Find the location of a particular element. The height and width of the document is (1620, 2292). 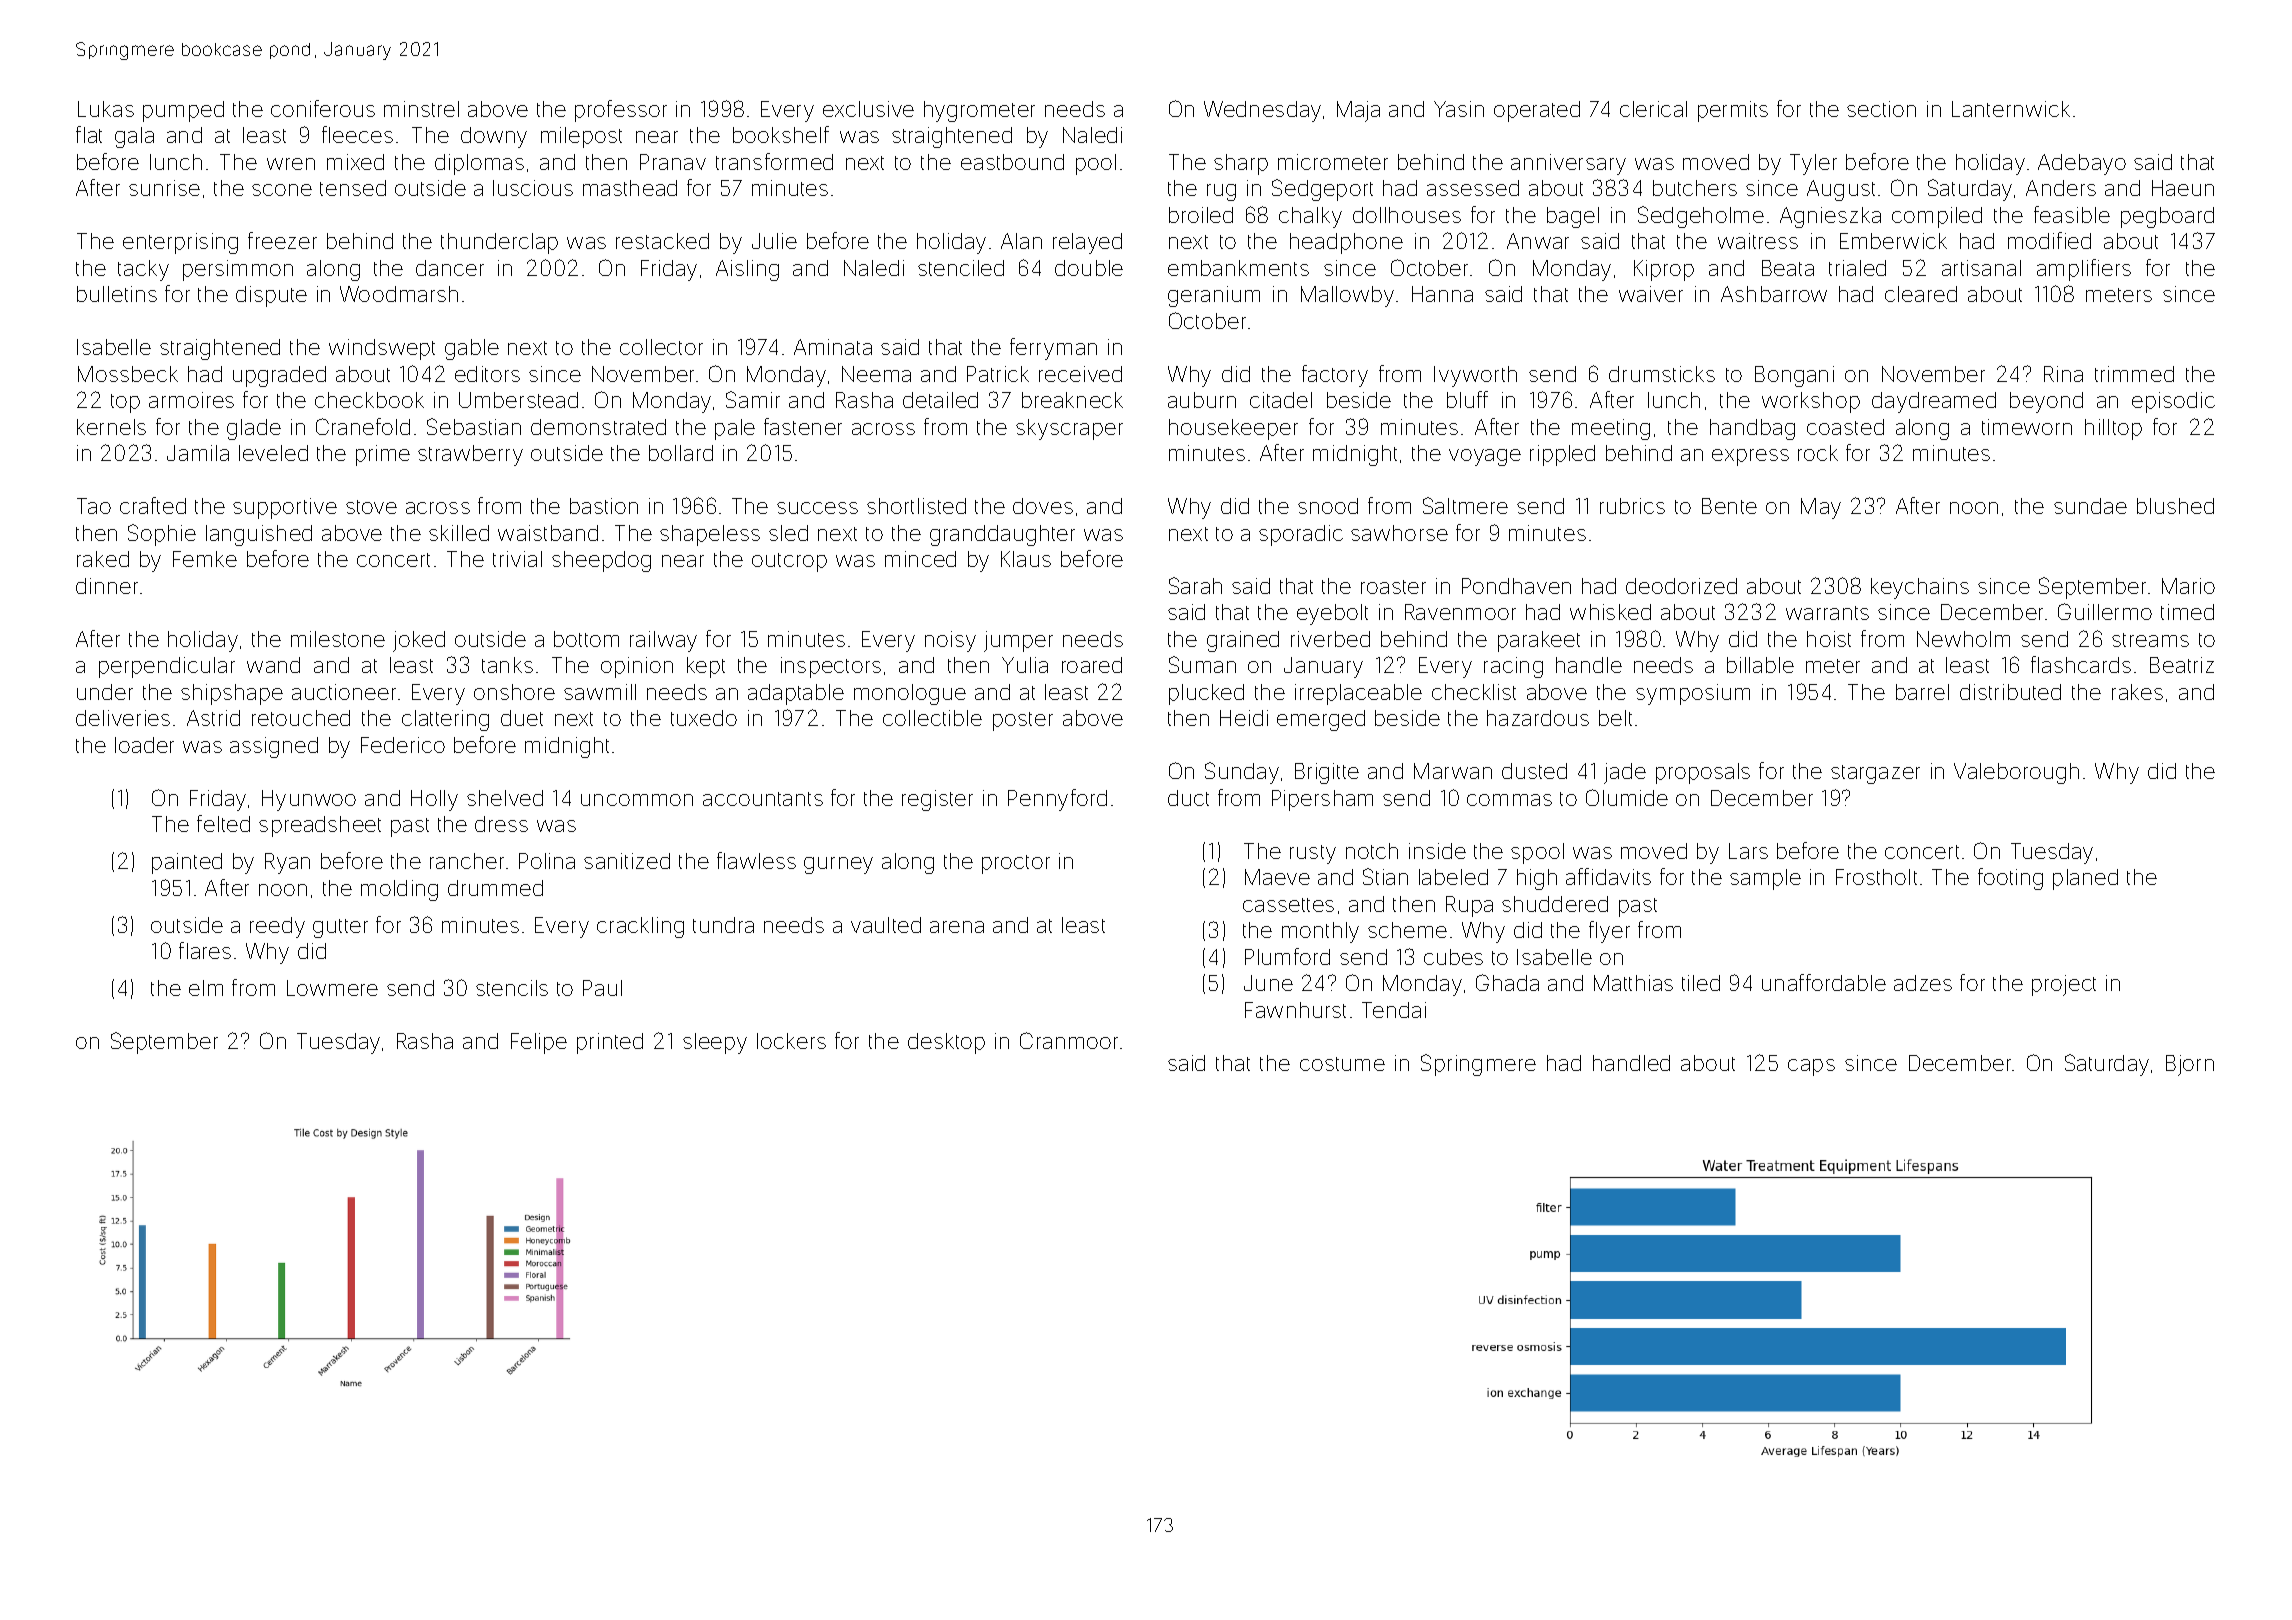

Bjorn is located at coordinates (2190, 1065).
